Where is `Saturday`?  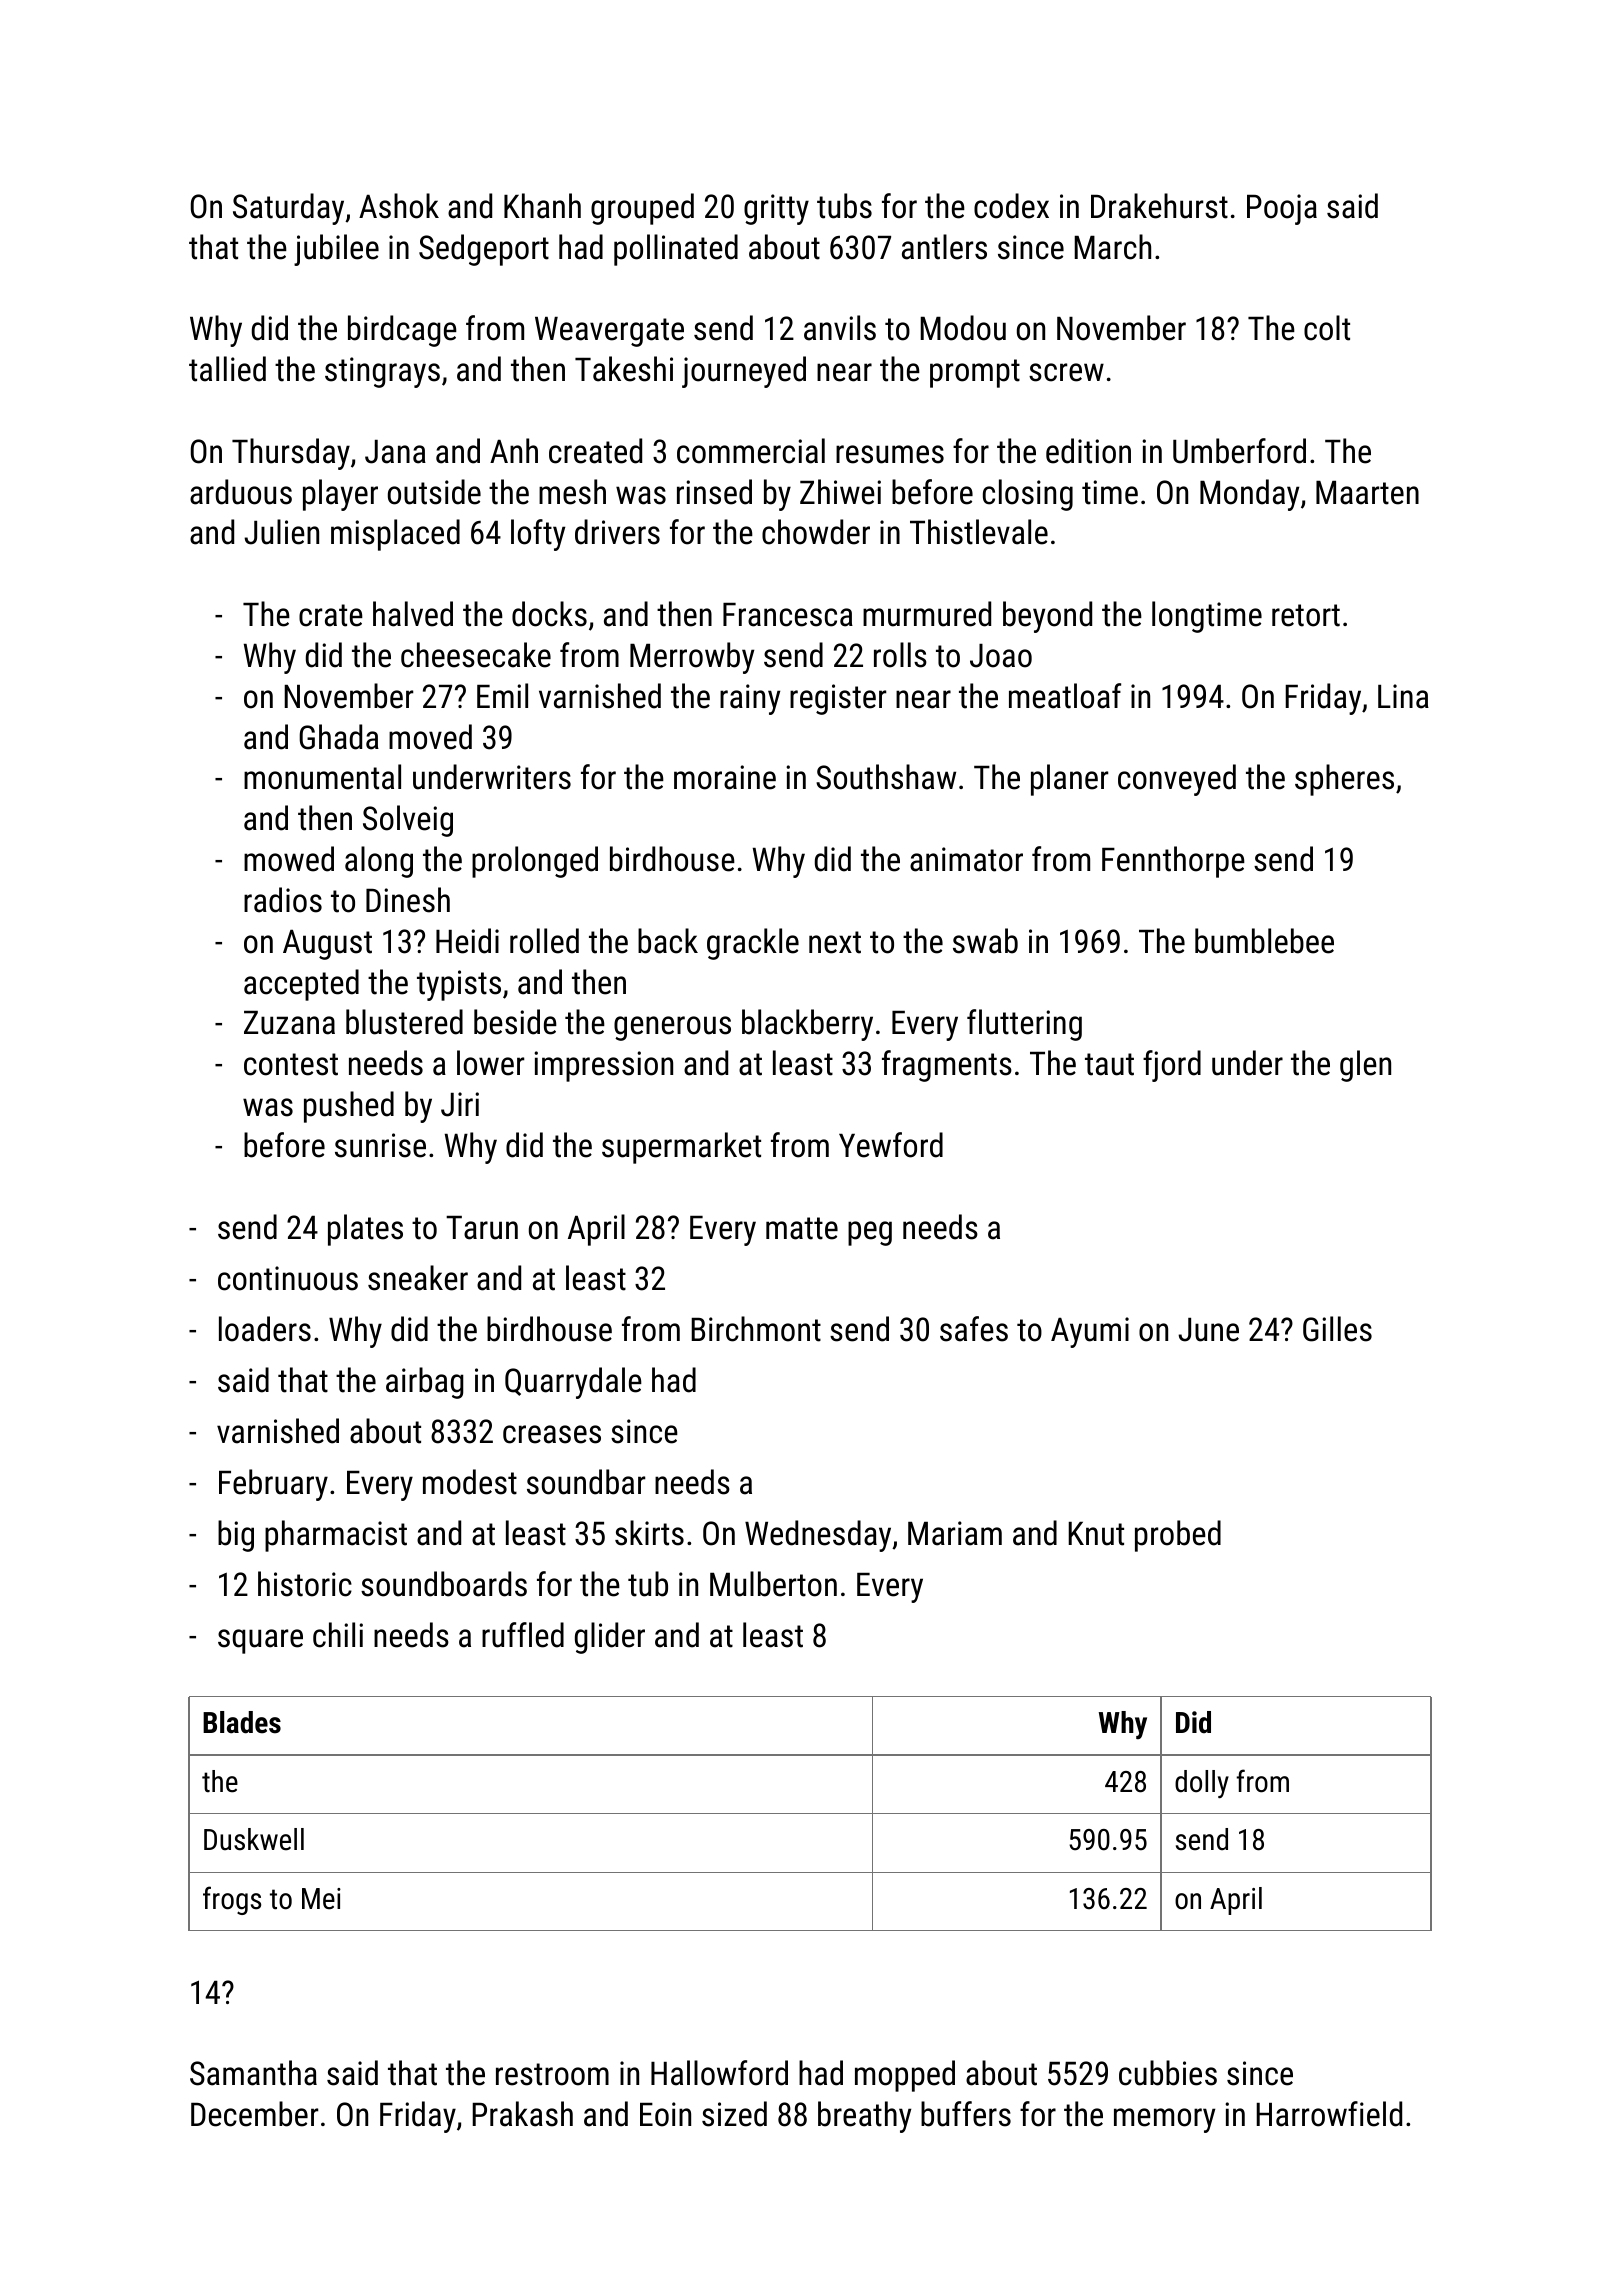 Saturday is located at coordinates (288, 209).
